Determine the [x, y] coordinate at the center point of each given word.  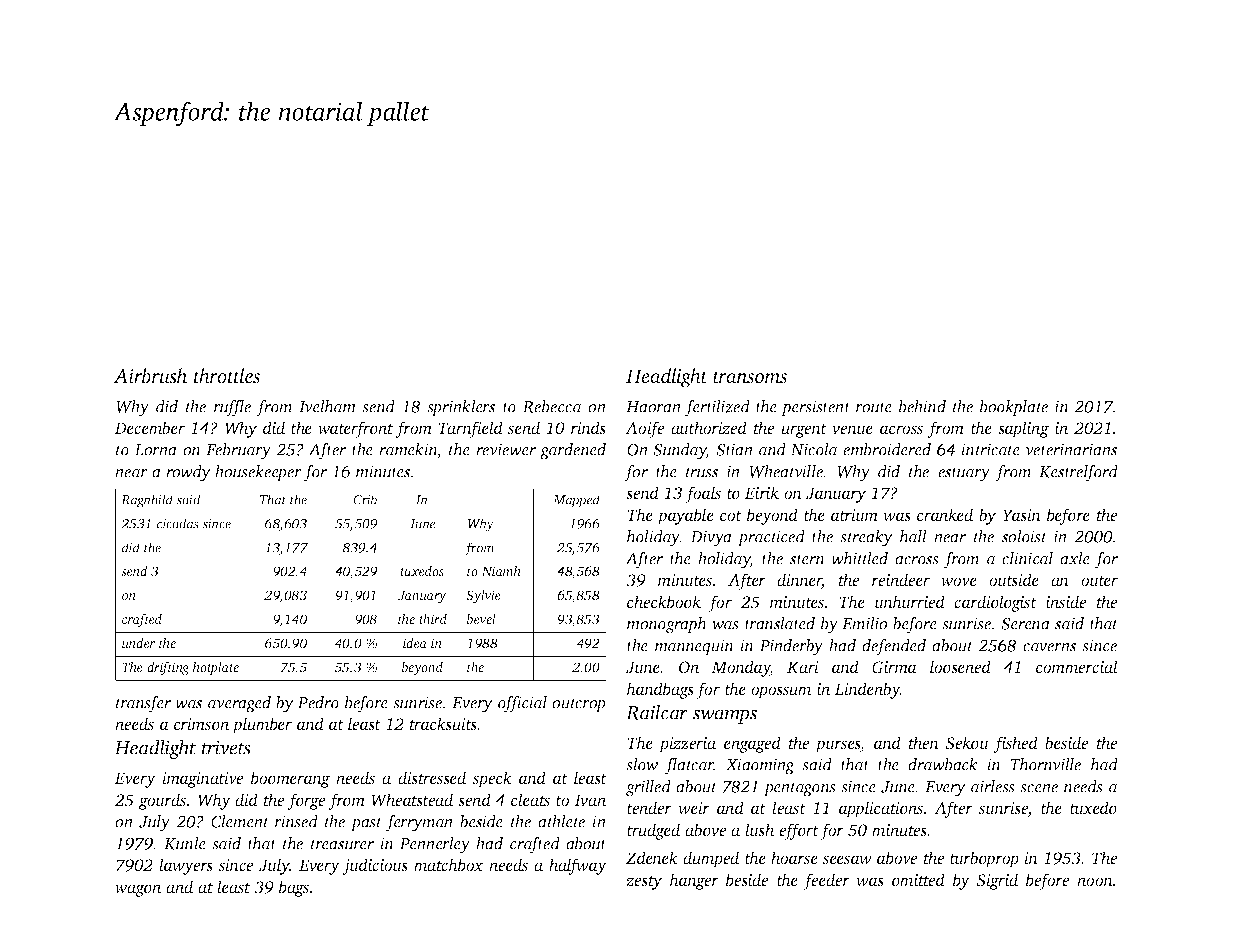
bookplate [1014, 408]
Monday [741, 668]
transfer [143, 704]
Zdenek [652, 857]
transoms [750, 377]
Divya [711, 538]
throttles [227, 375]
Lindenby [867, 690]
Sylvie [483, 596]
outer [1099, 581]
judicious [375, 866]
